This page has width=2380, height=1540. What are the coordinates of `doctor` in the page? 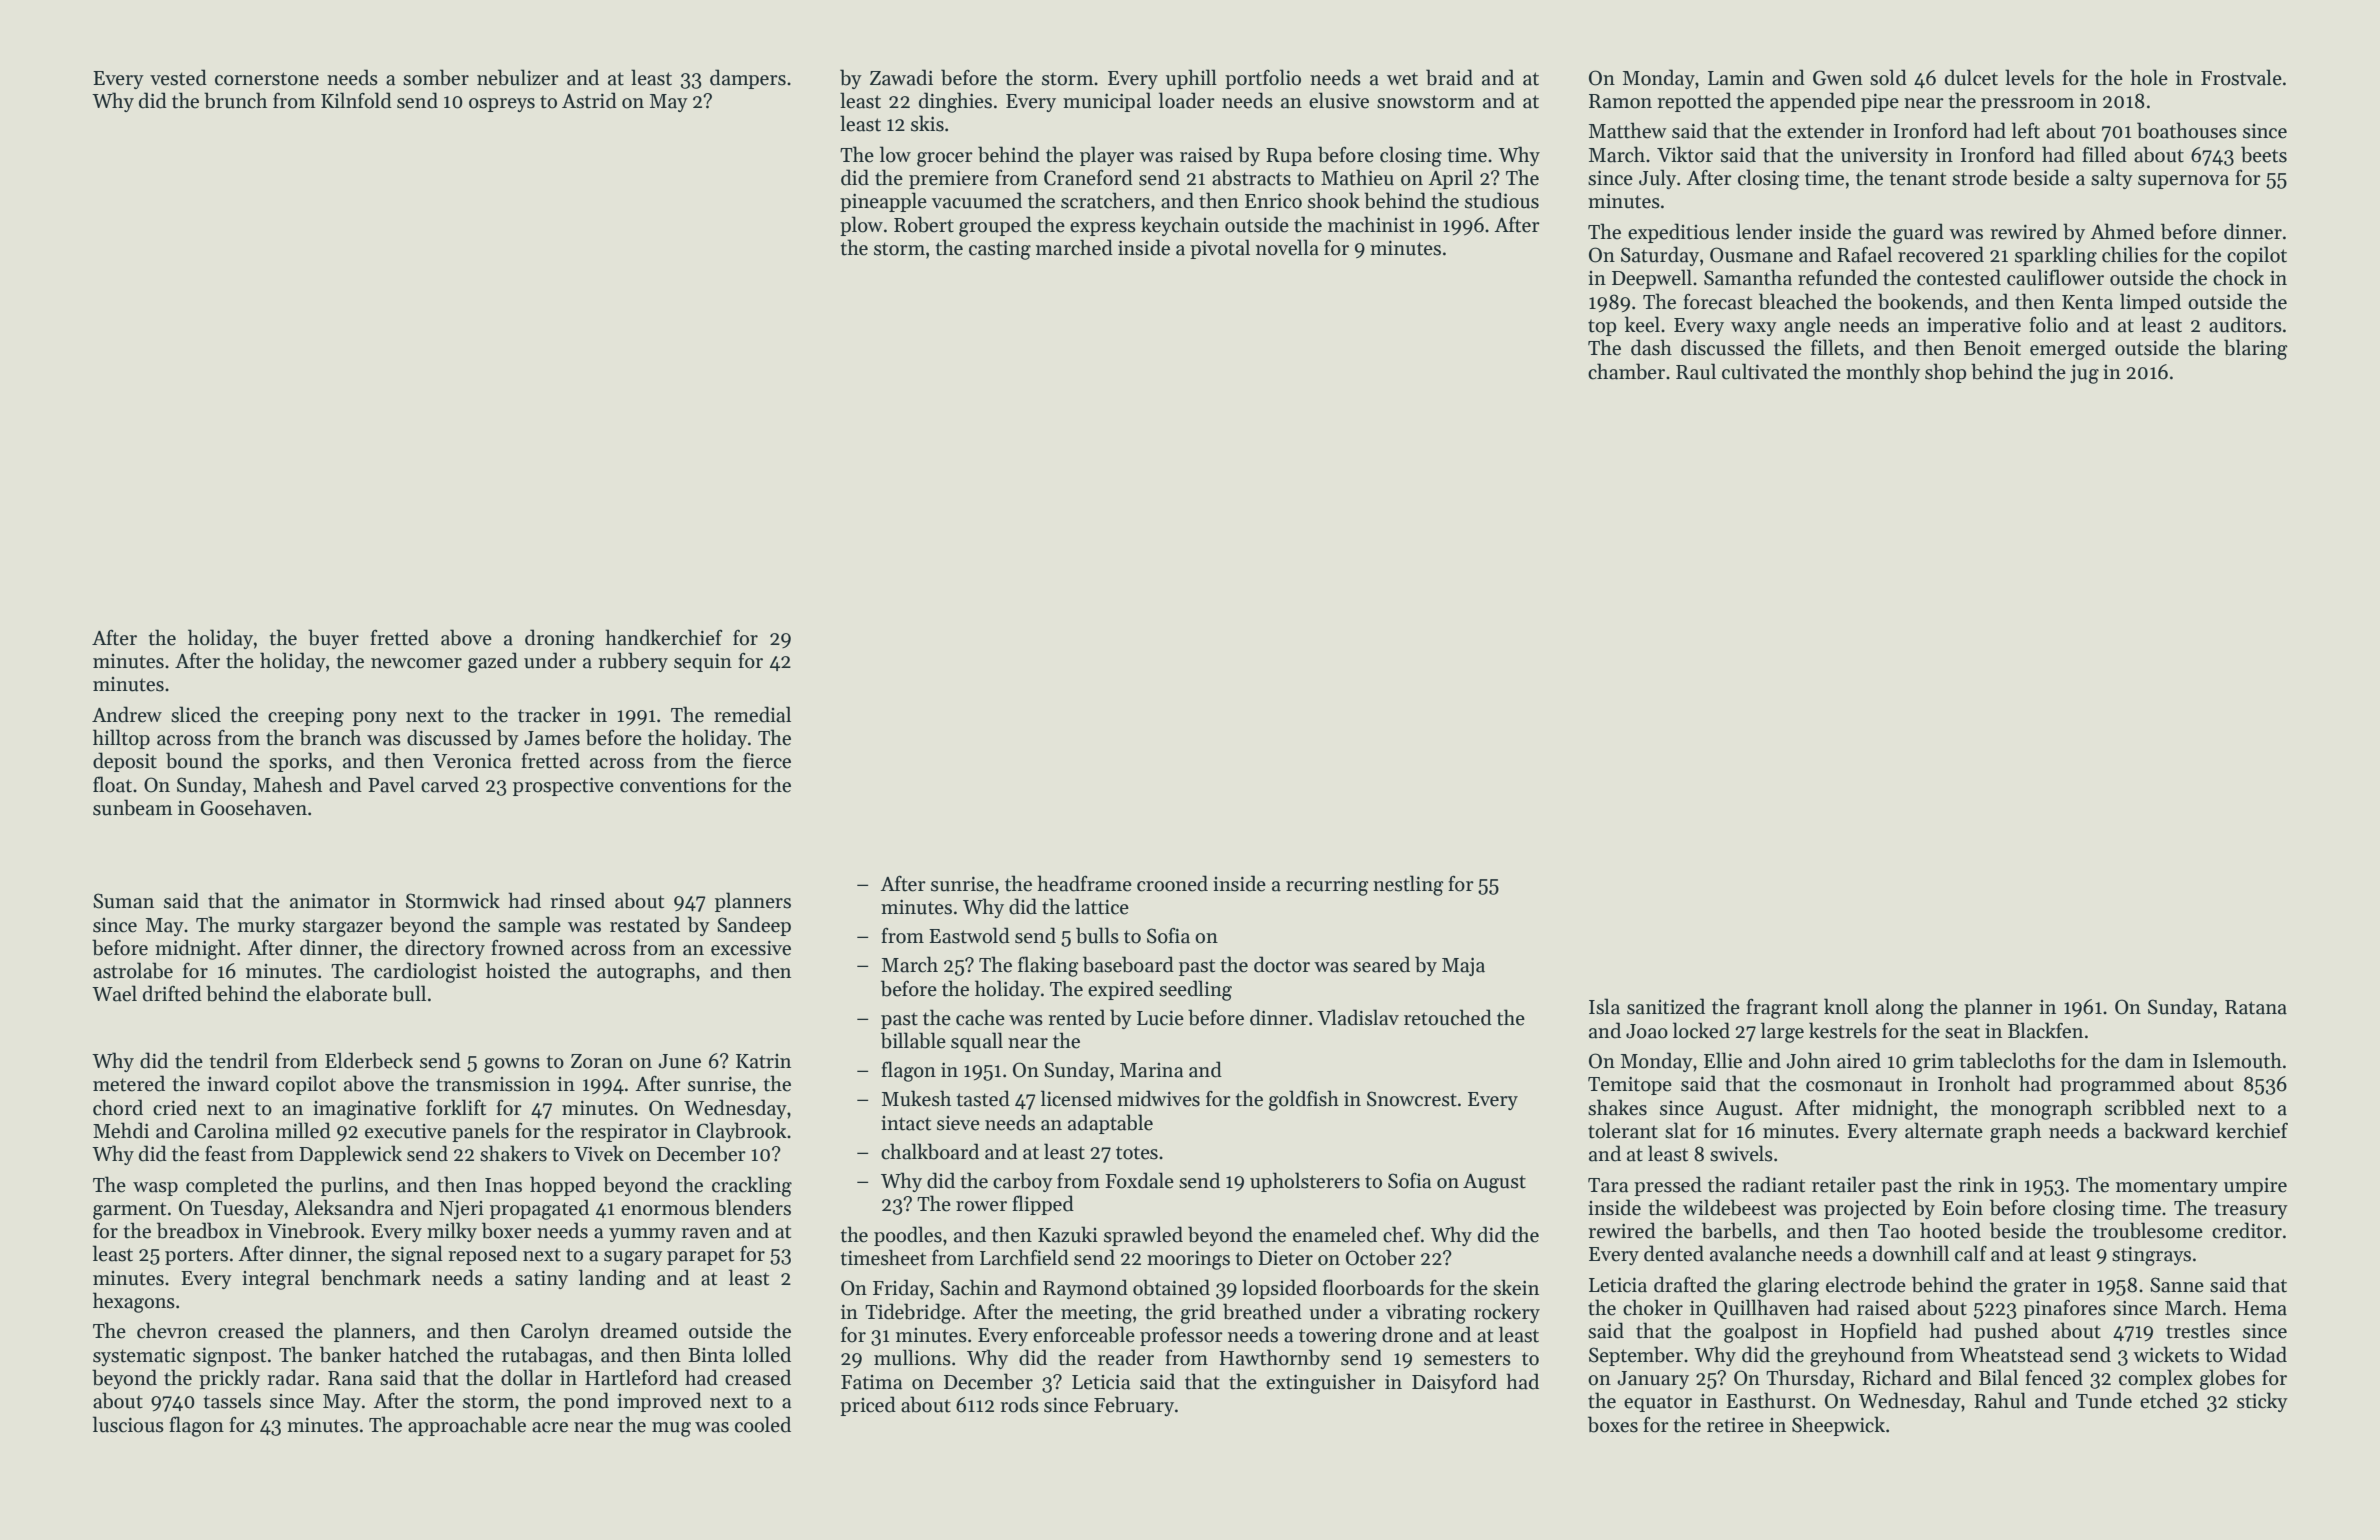 It's located at (1282, 964).
